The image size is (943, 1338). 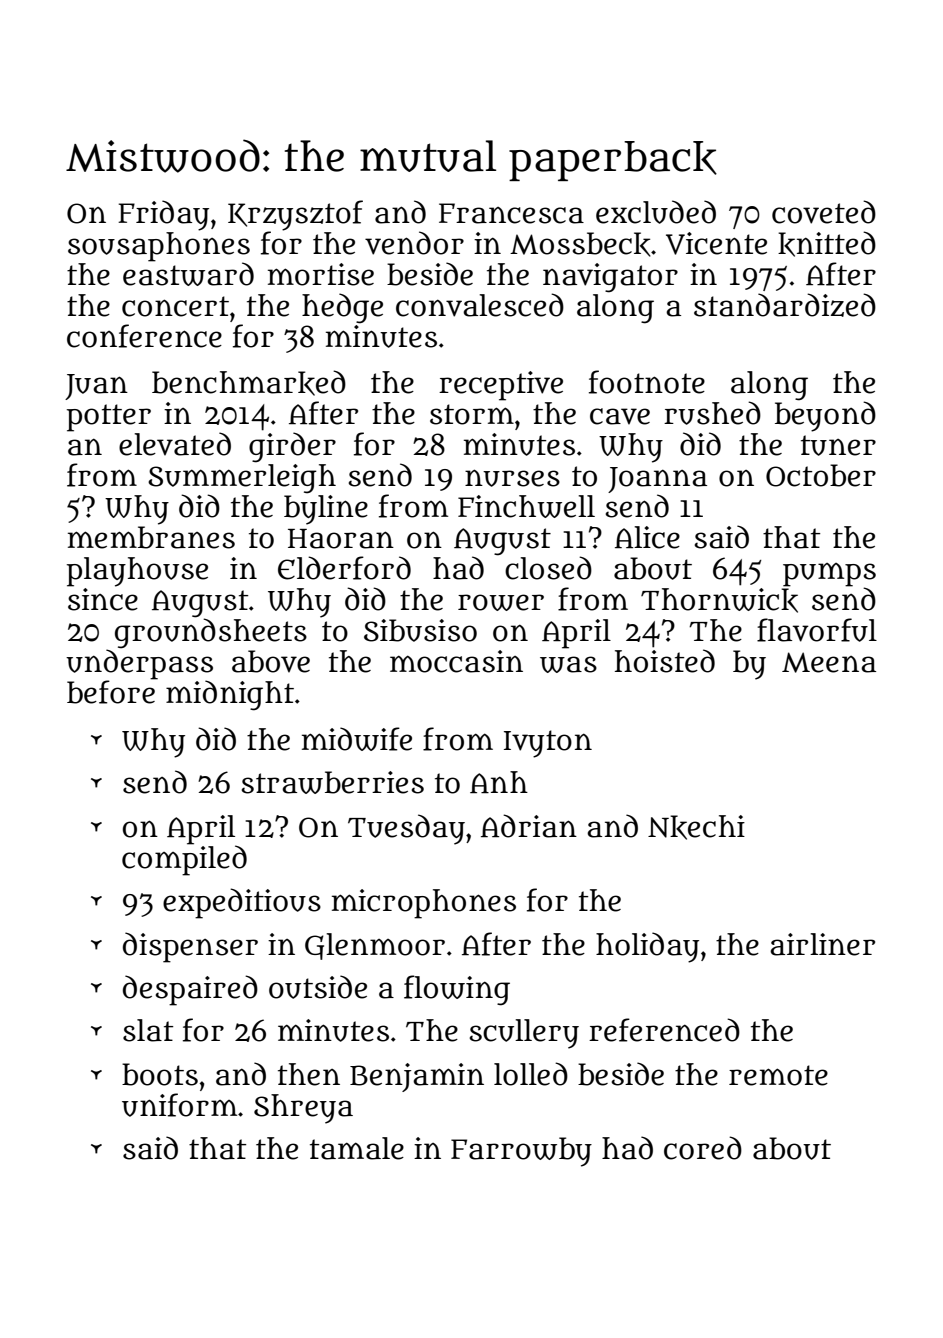 I want to click on Glenmoor, so click(x=375, y=946).
